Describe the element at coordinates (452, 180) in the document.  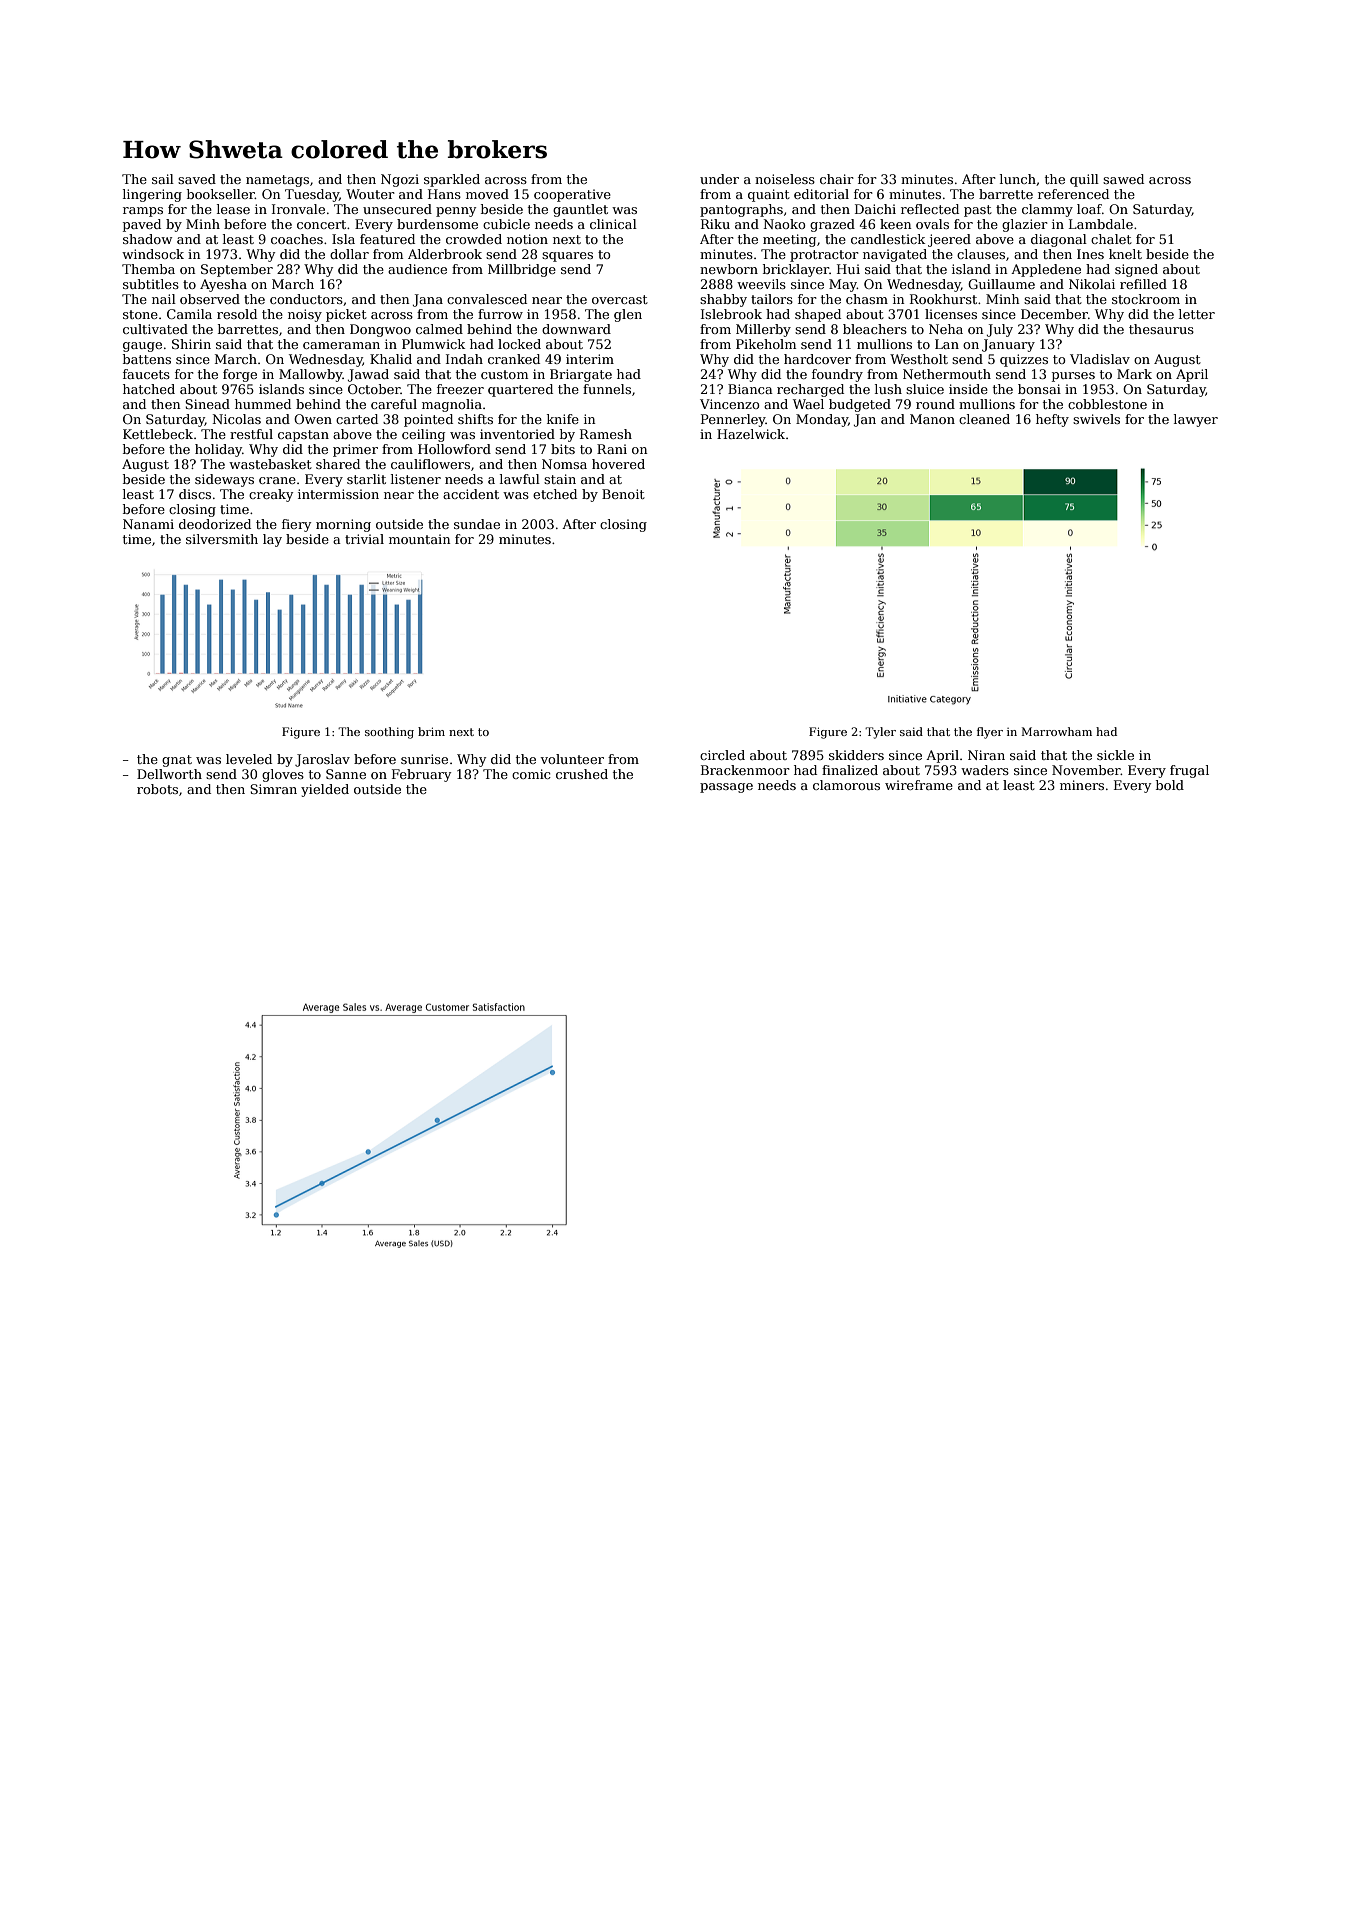
I see `sparkled` at that location.
